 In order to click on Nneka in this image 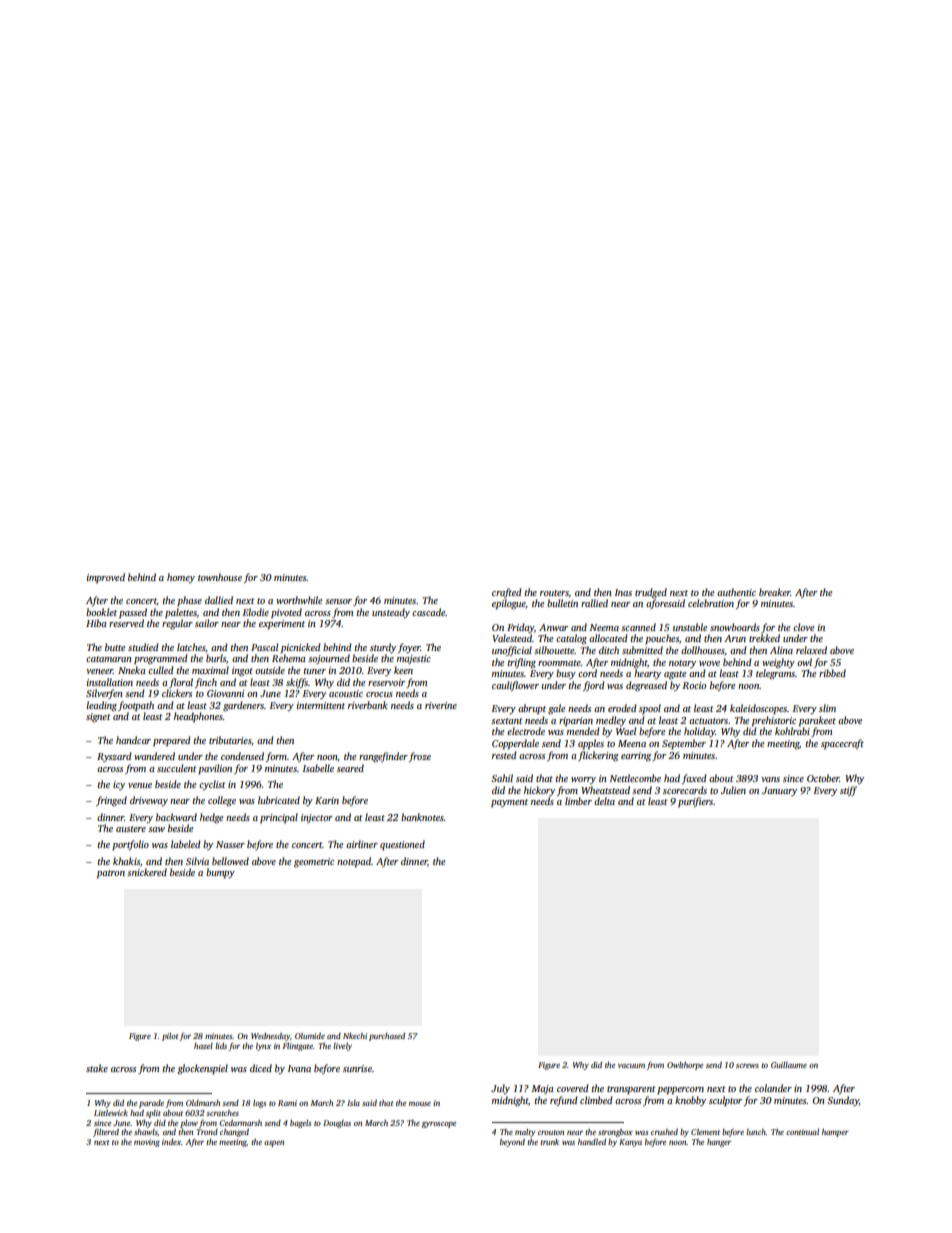, I will do `click(131, 670)`.
